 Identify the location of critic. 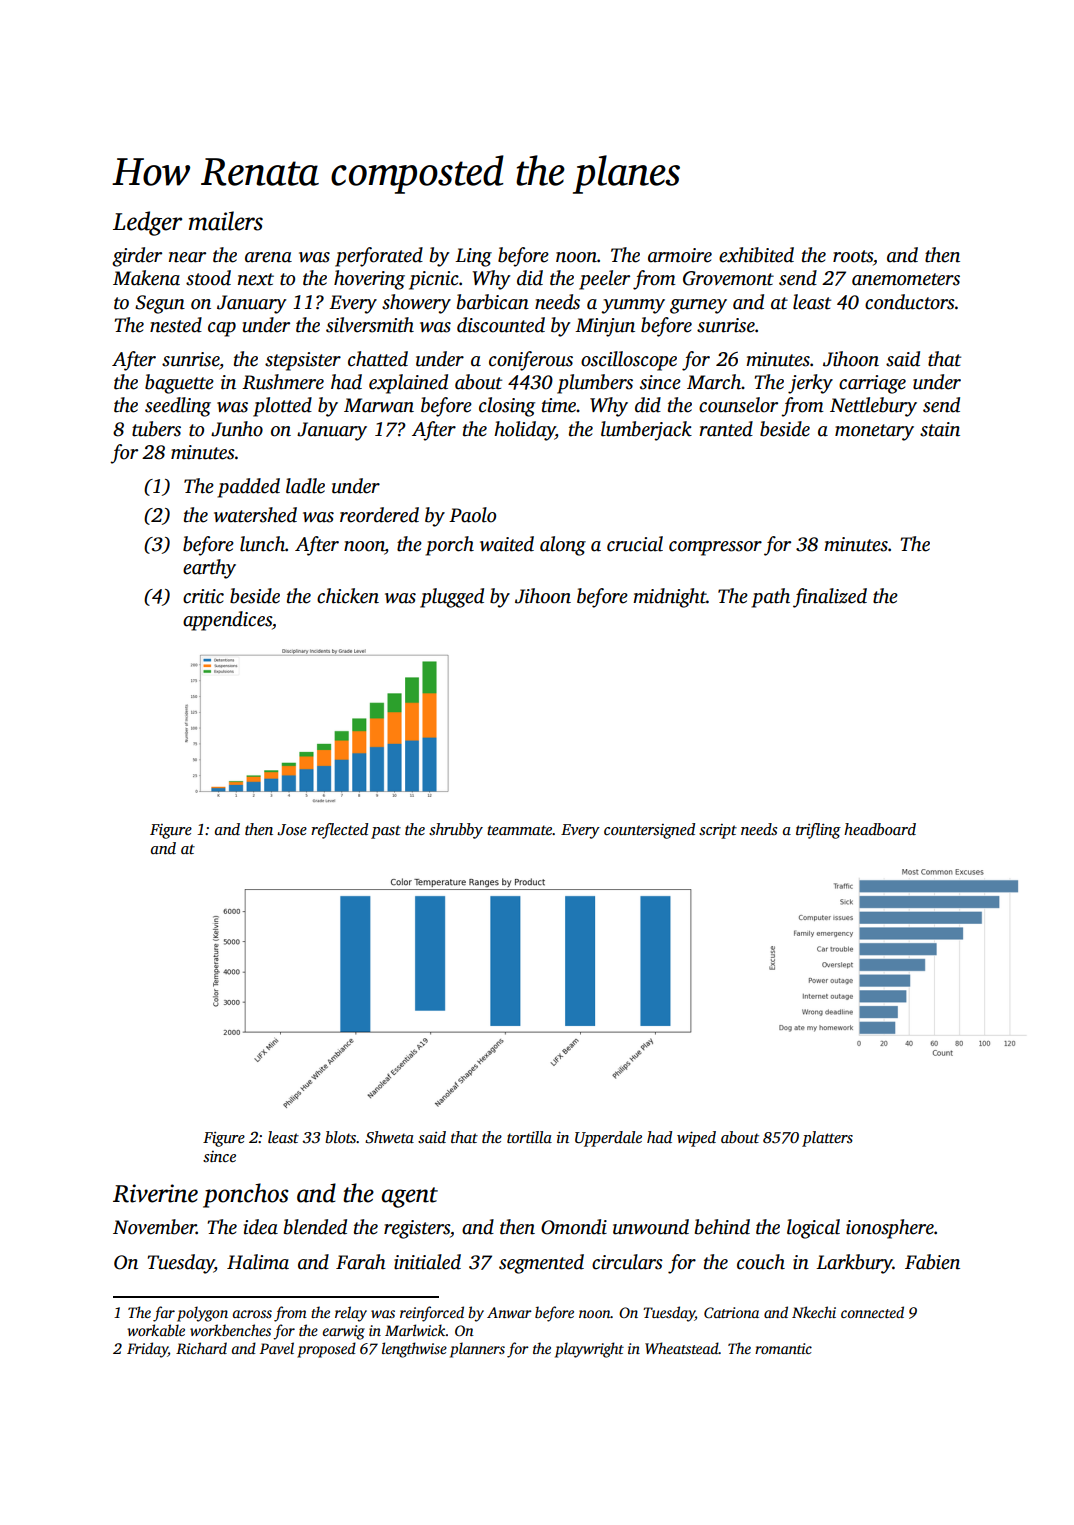
(203, 596).
